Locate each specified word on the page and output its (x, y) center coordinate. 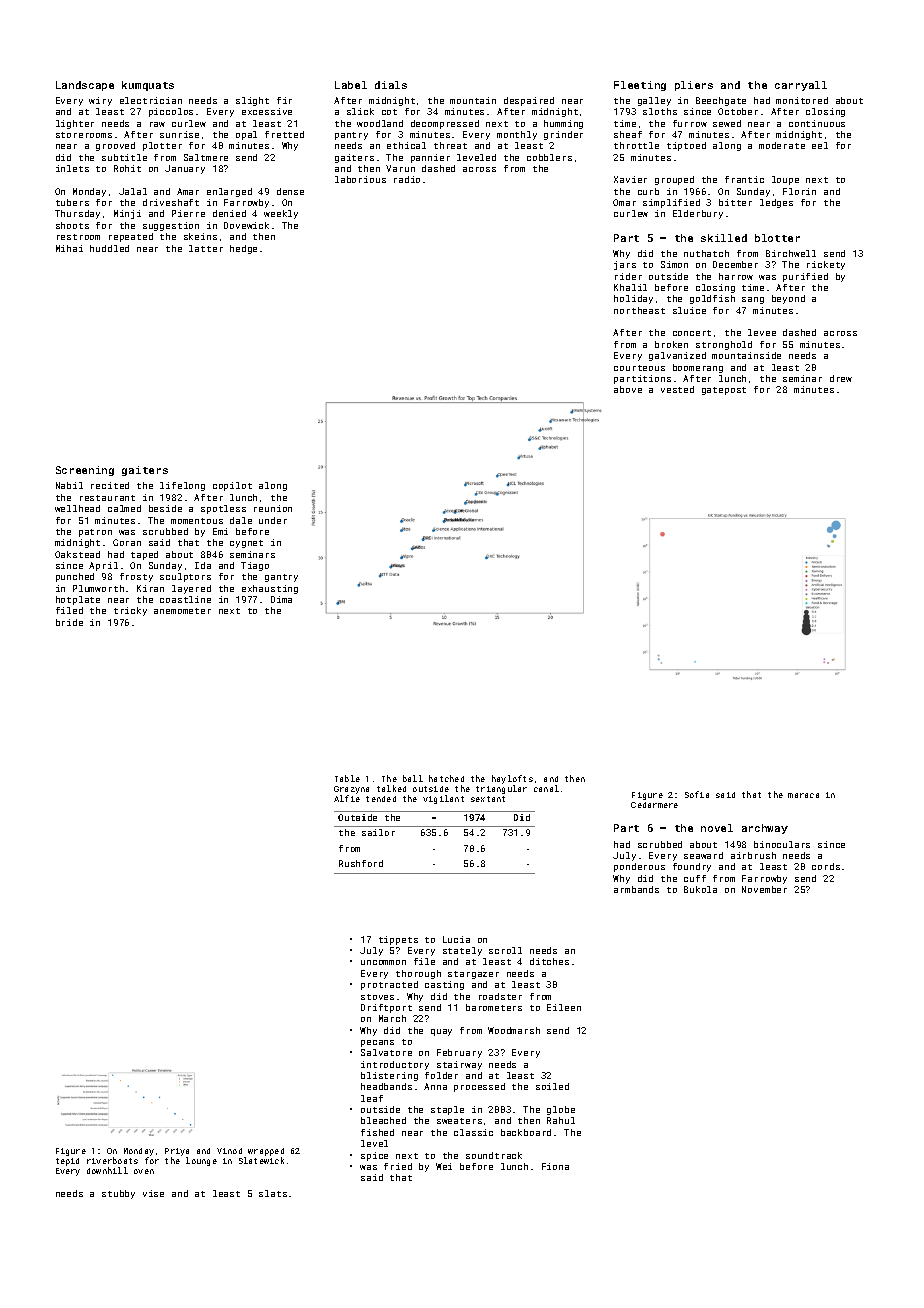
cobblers (549, 157)
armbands (636, 889)
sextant (488, 799)
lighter (75, 124)
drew (841, 378)
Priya (177, 1152)
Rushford (361, 863)
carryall (801, 86)
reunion (273, 508)
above (628, 389)
